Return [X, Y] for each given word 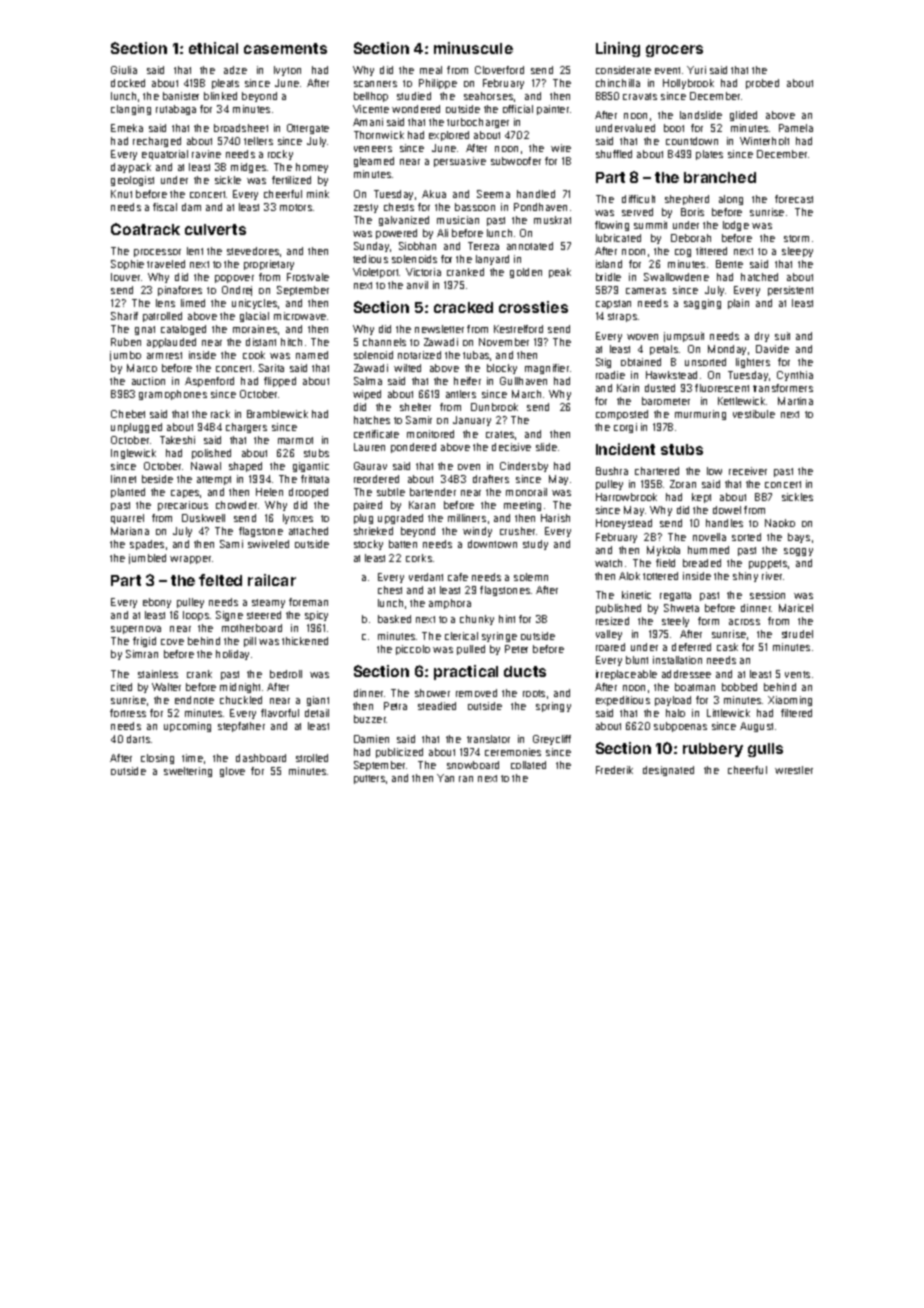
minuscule [473, 48]
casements [285, 48]
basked [394, 619]
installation [677, 660]
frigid [144, 642]
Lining [618, 49]
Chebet [128, 414]
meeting [522, 506]
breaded [702, 563]
